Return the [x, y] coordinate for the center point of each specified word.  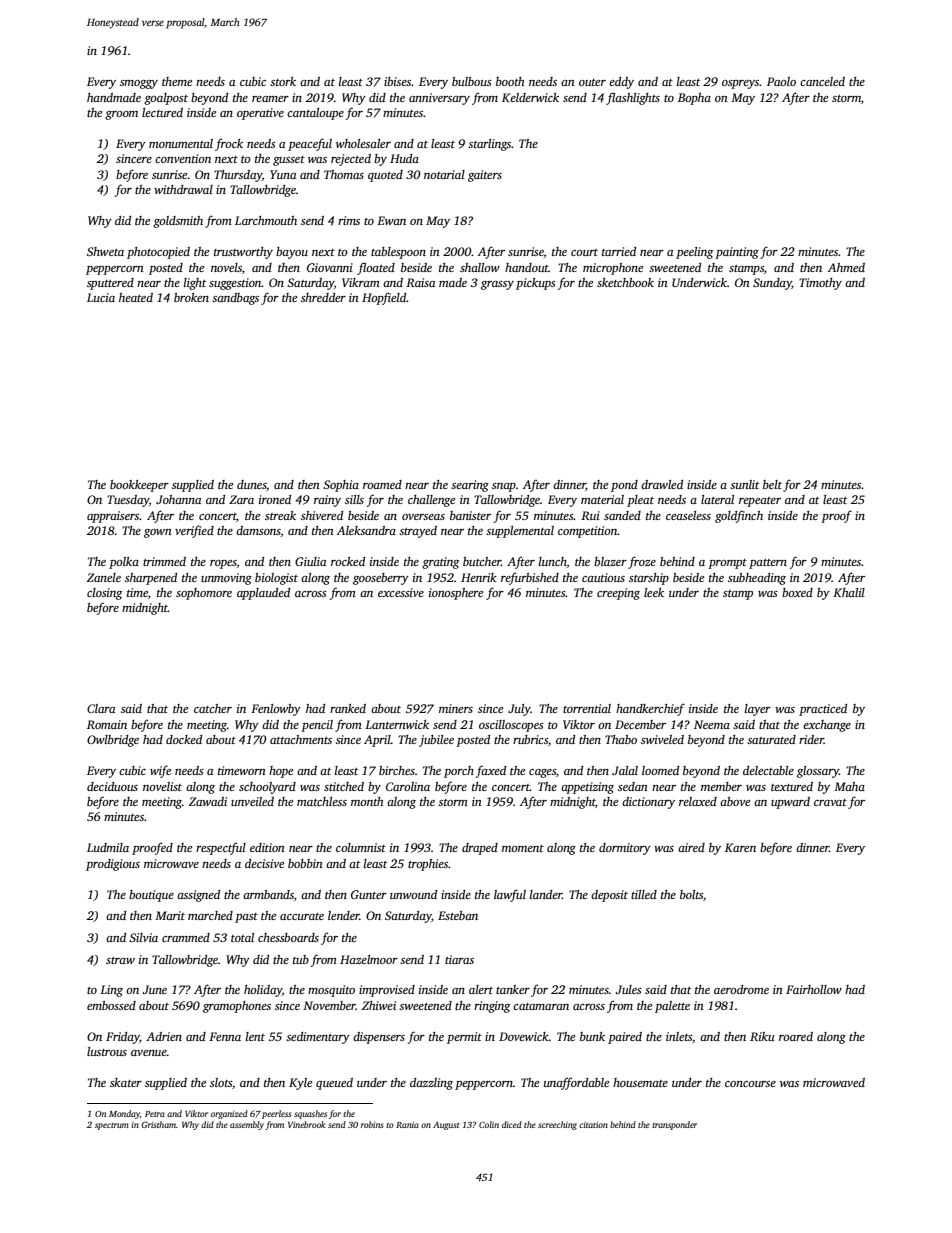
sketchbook [625, 282]
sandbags [235, 299]
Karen [740, 847]
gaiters [485, 176]
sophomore [204, 594]
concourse [750, 1084]
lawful [510, 895]
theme [177, 81]
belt [772, 484]
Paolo [781, 81]
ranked [348, 708]
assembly [247, 1125]
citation [593, 1125]
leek [654, 592]
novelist [162, 786]
